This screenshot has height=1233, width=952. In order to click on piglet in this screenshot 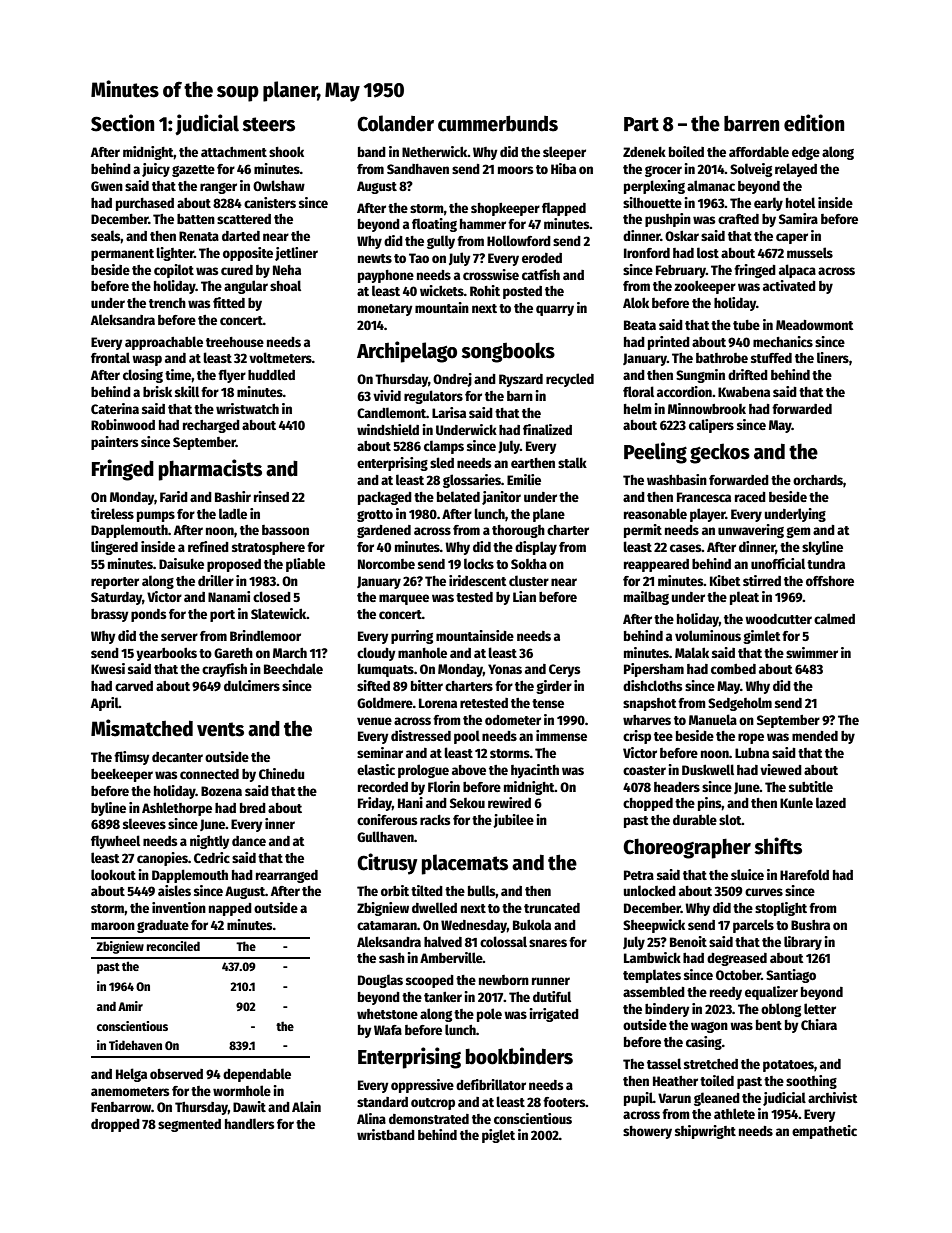, I will do `click(498, 1136)`.
